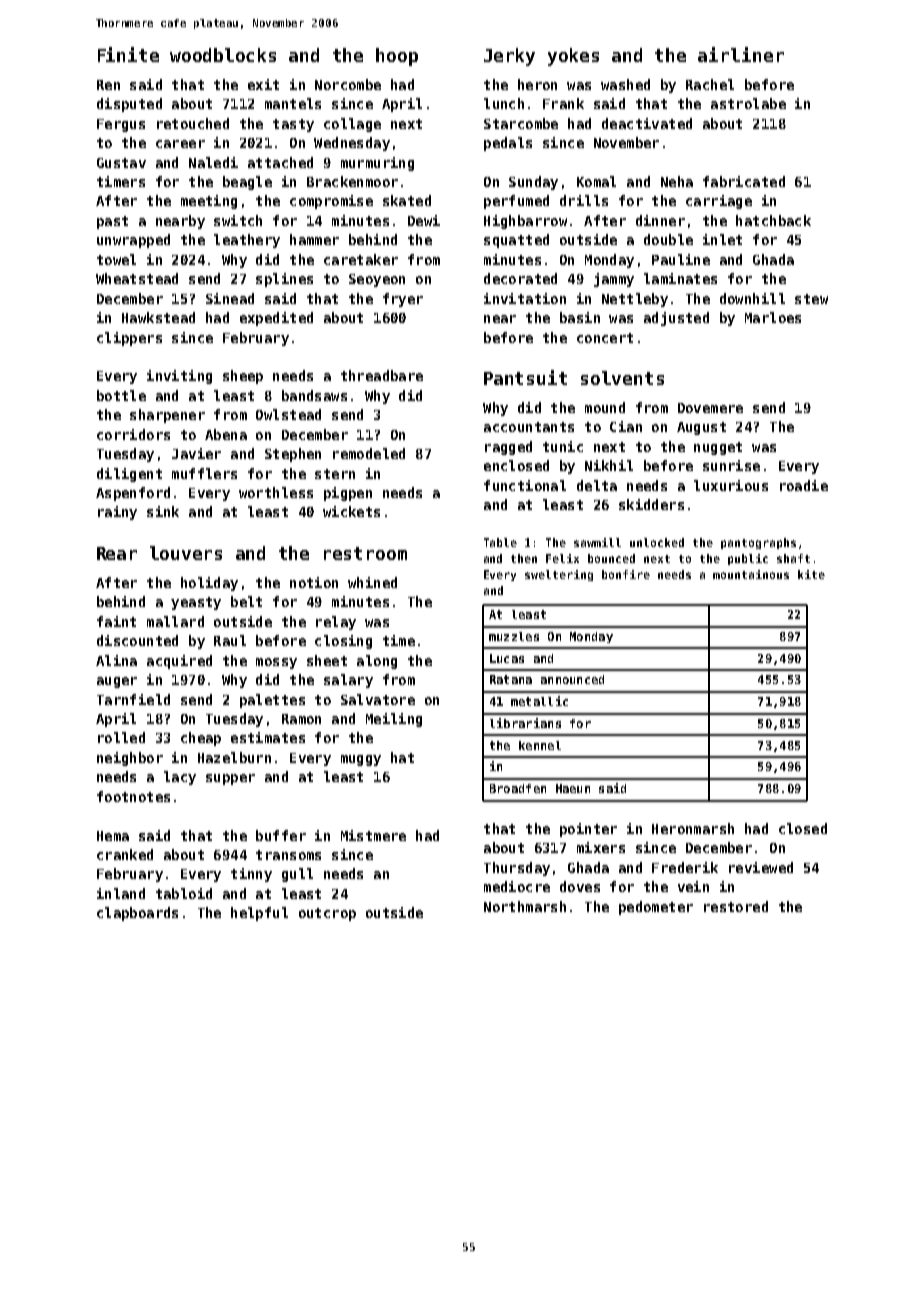 The width and height of the image is (924, 1308). What do you see at coordinates (223, 55) in the image?
I see `woodblocks` at bounding box center [223, 55].
